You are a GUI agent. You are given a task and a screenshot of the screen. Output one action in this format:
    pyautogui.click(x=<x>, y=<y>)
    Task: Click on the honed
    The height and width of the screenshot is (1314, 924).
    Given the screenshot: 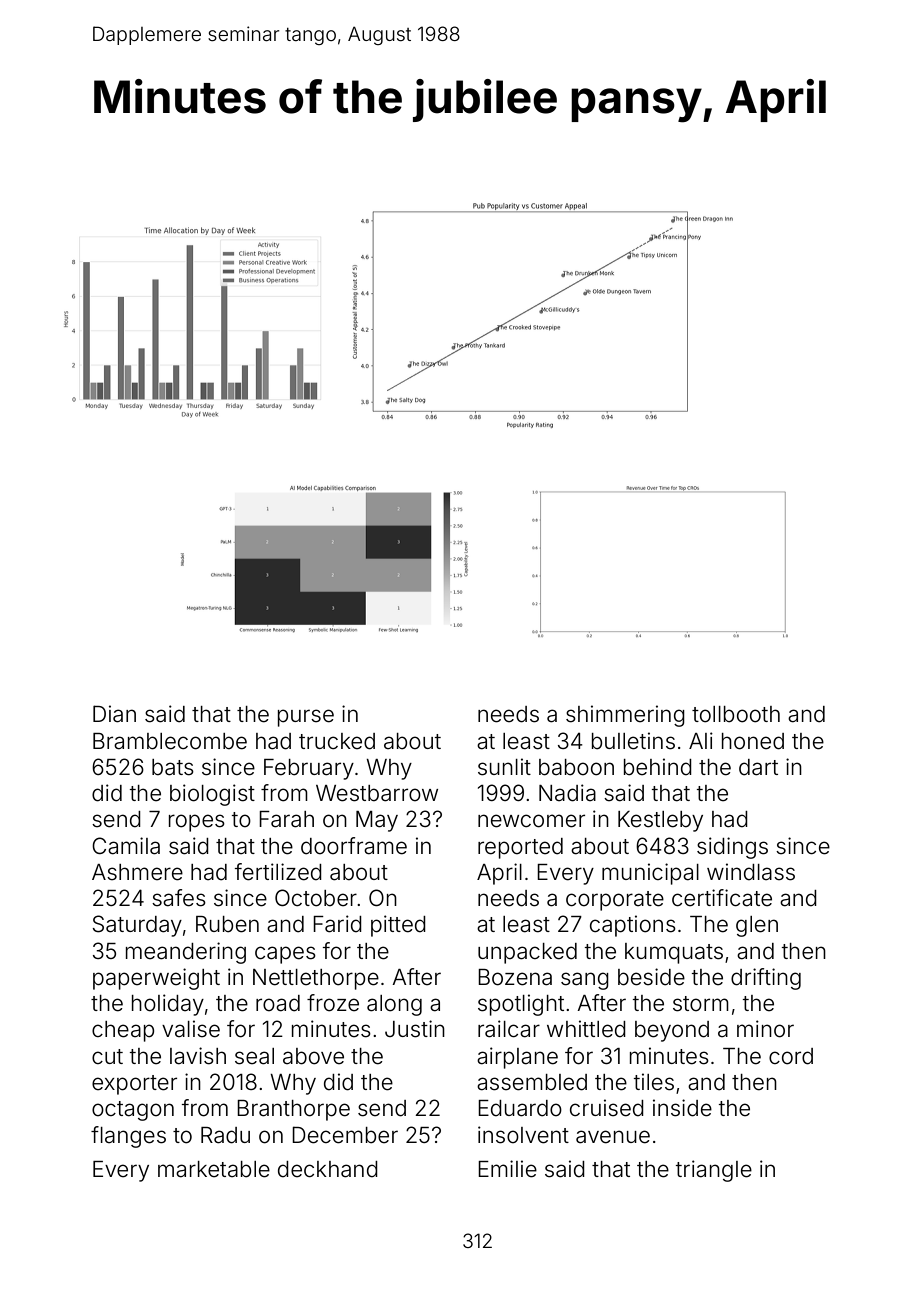 What is the action you would take?
    pyautogui.click(x=753, y=741)
